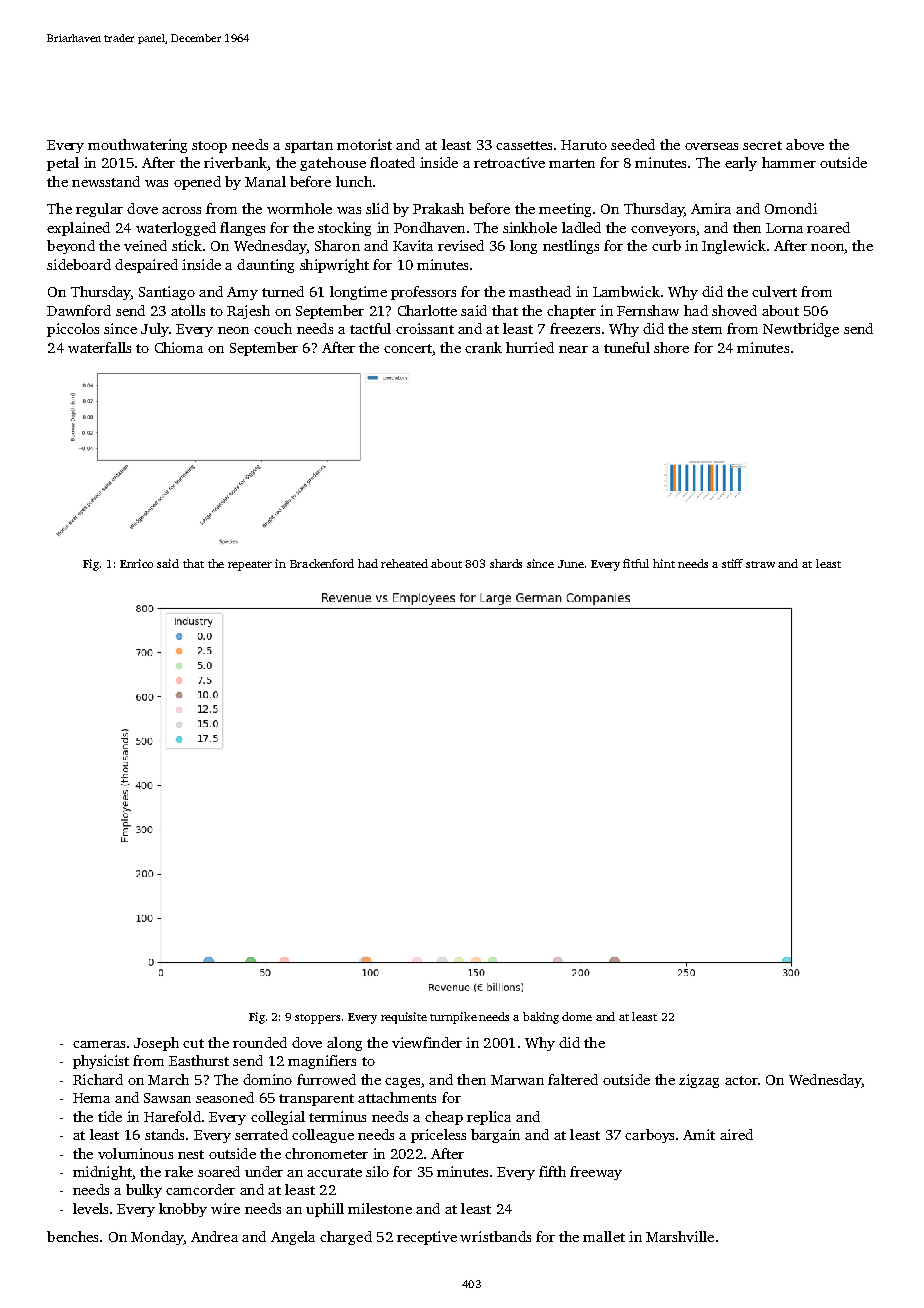 This page has height=1308, width=924. I want to click on Chioma, so click(179, 347).
